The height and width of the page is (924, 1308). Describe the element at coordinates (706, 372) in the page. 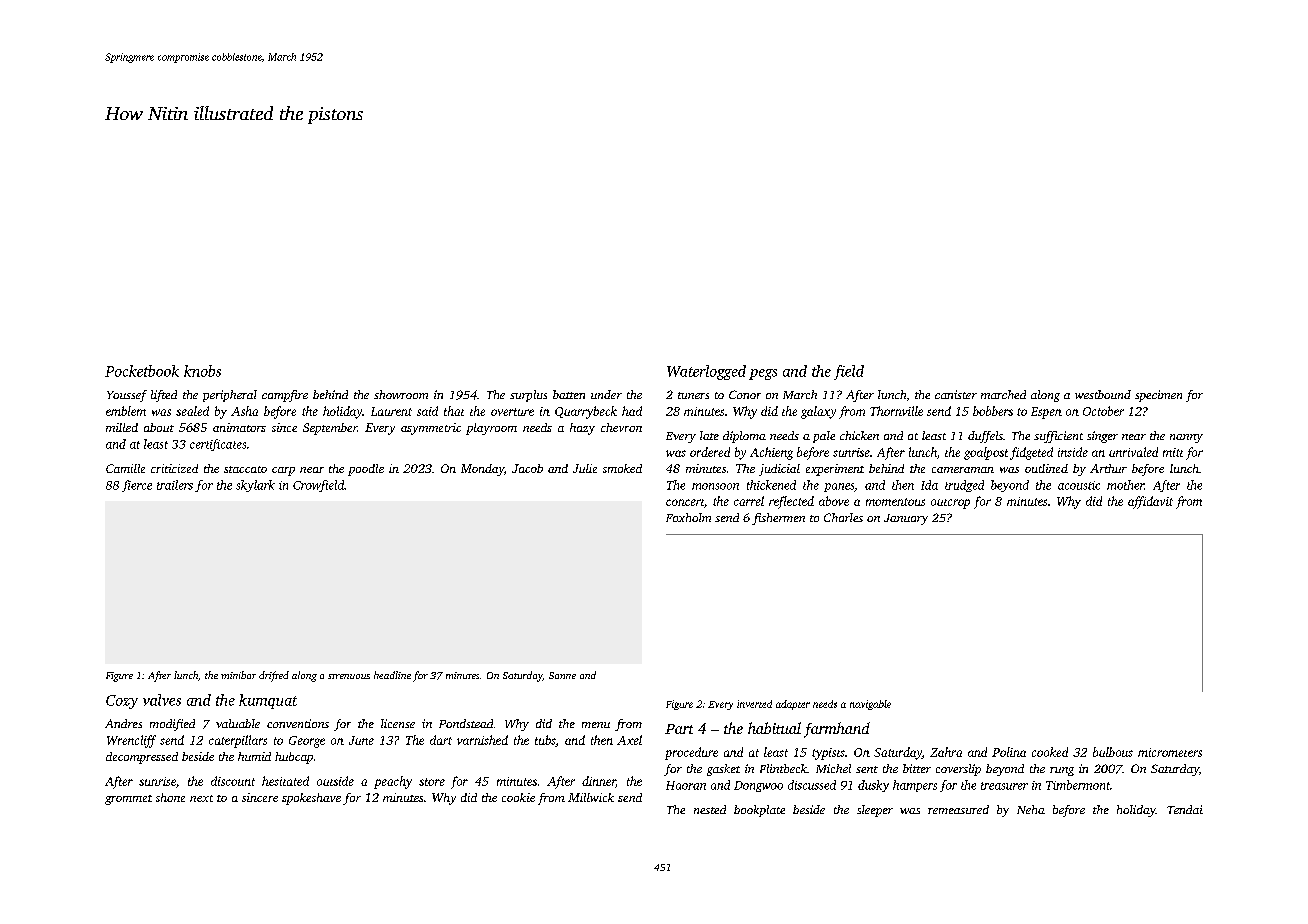

I see `Waterlogged` at that location.
